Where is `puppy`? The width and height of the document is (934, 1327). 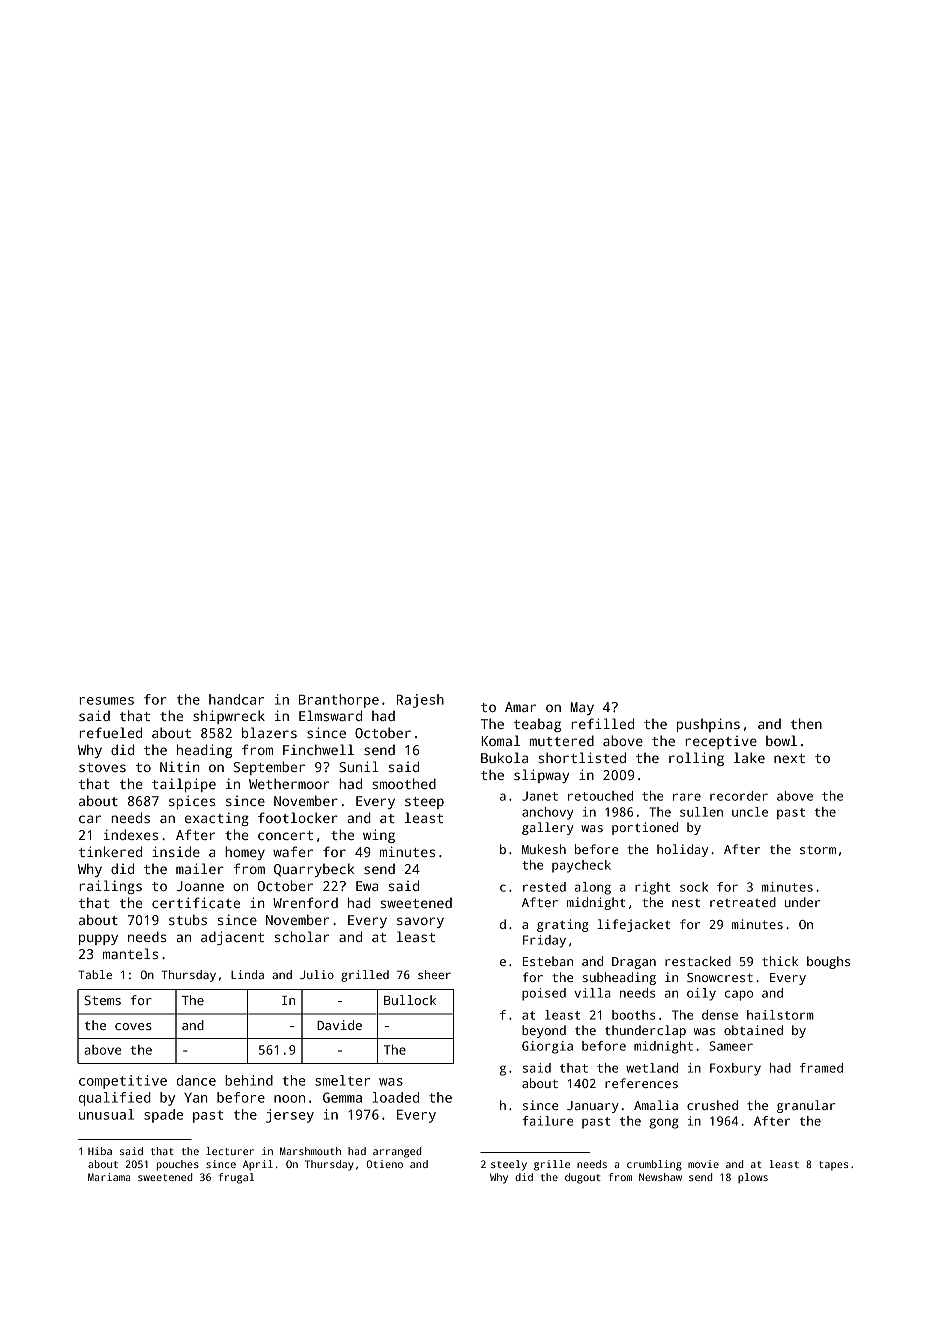 puppy is located at coordinates (98, 939).
